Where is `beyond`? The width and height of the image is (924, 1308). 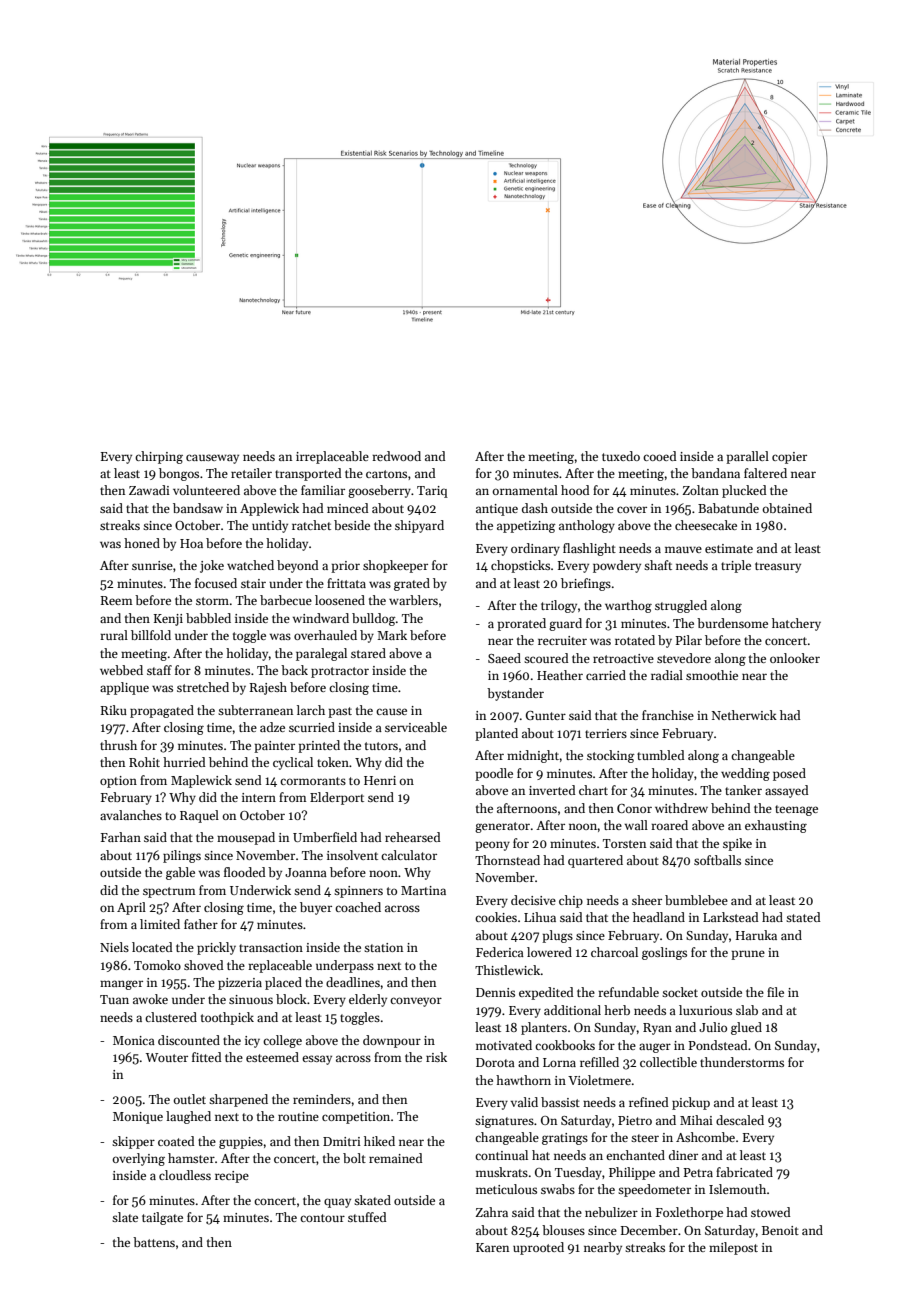
beyond is located at coordinates (298, 566).
